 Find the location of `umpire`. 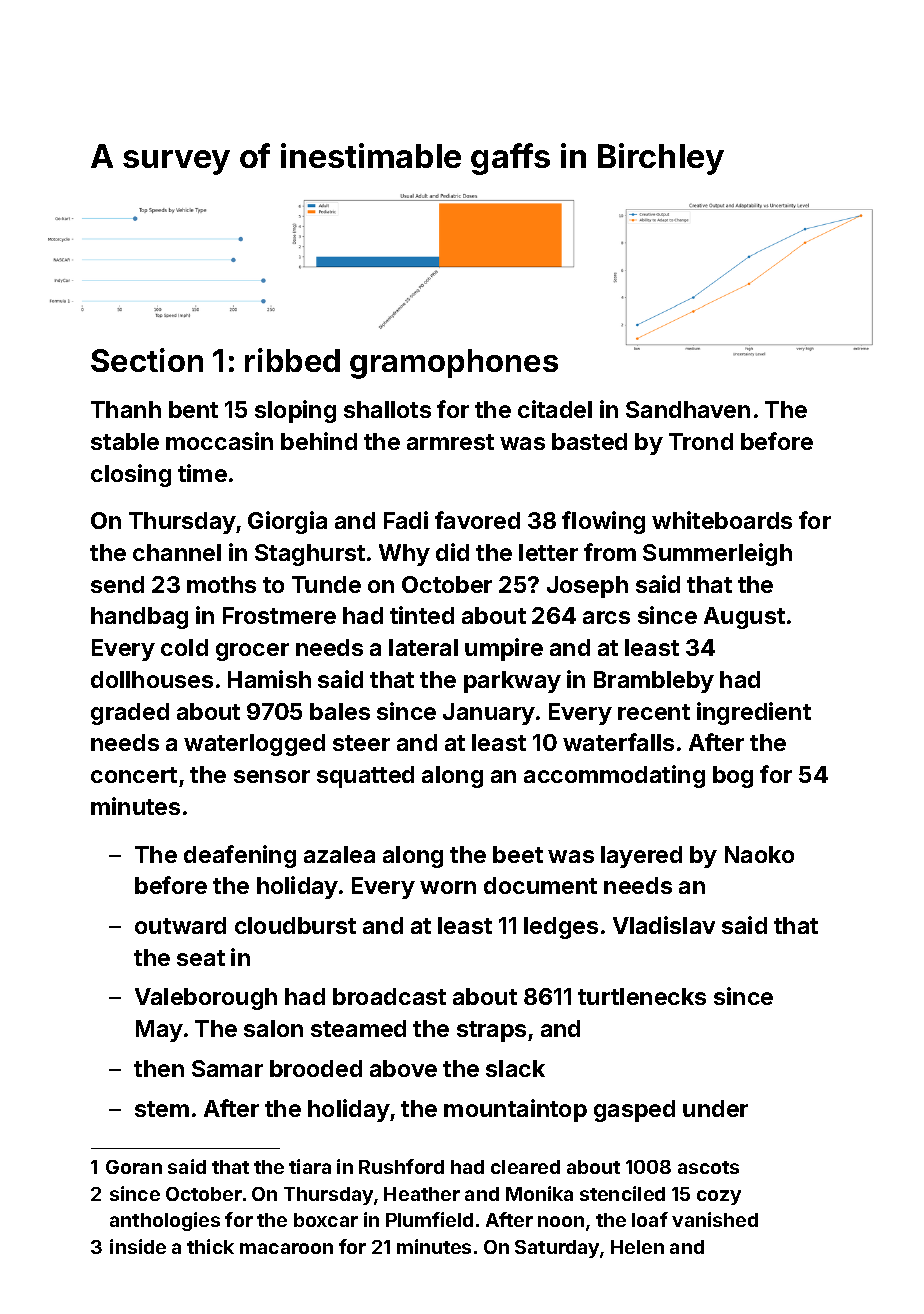

umpire is located at coordinates (504, 649).
